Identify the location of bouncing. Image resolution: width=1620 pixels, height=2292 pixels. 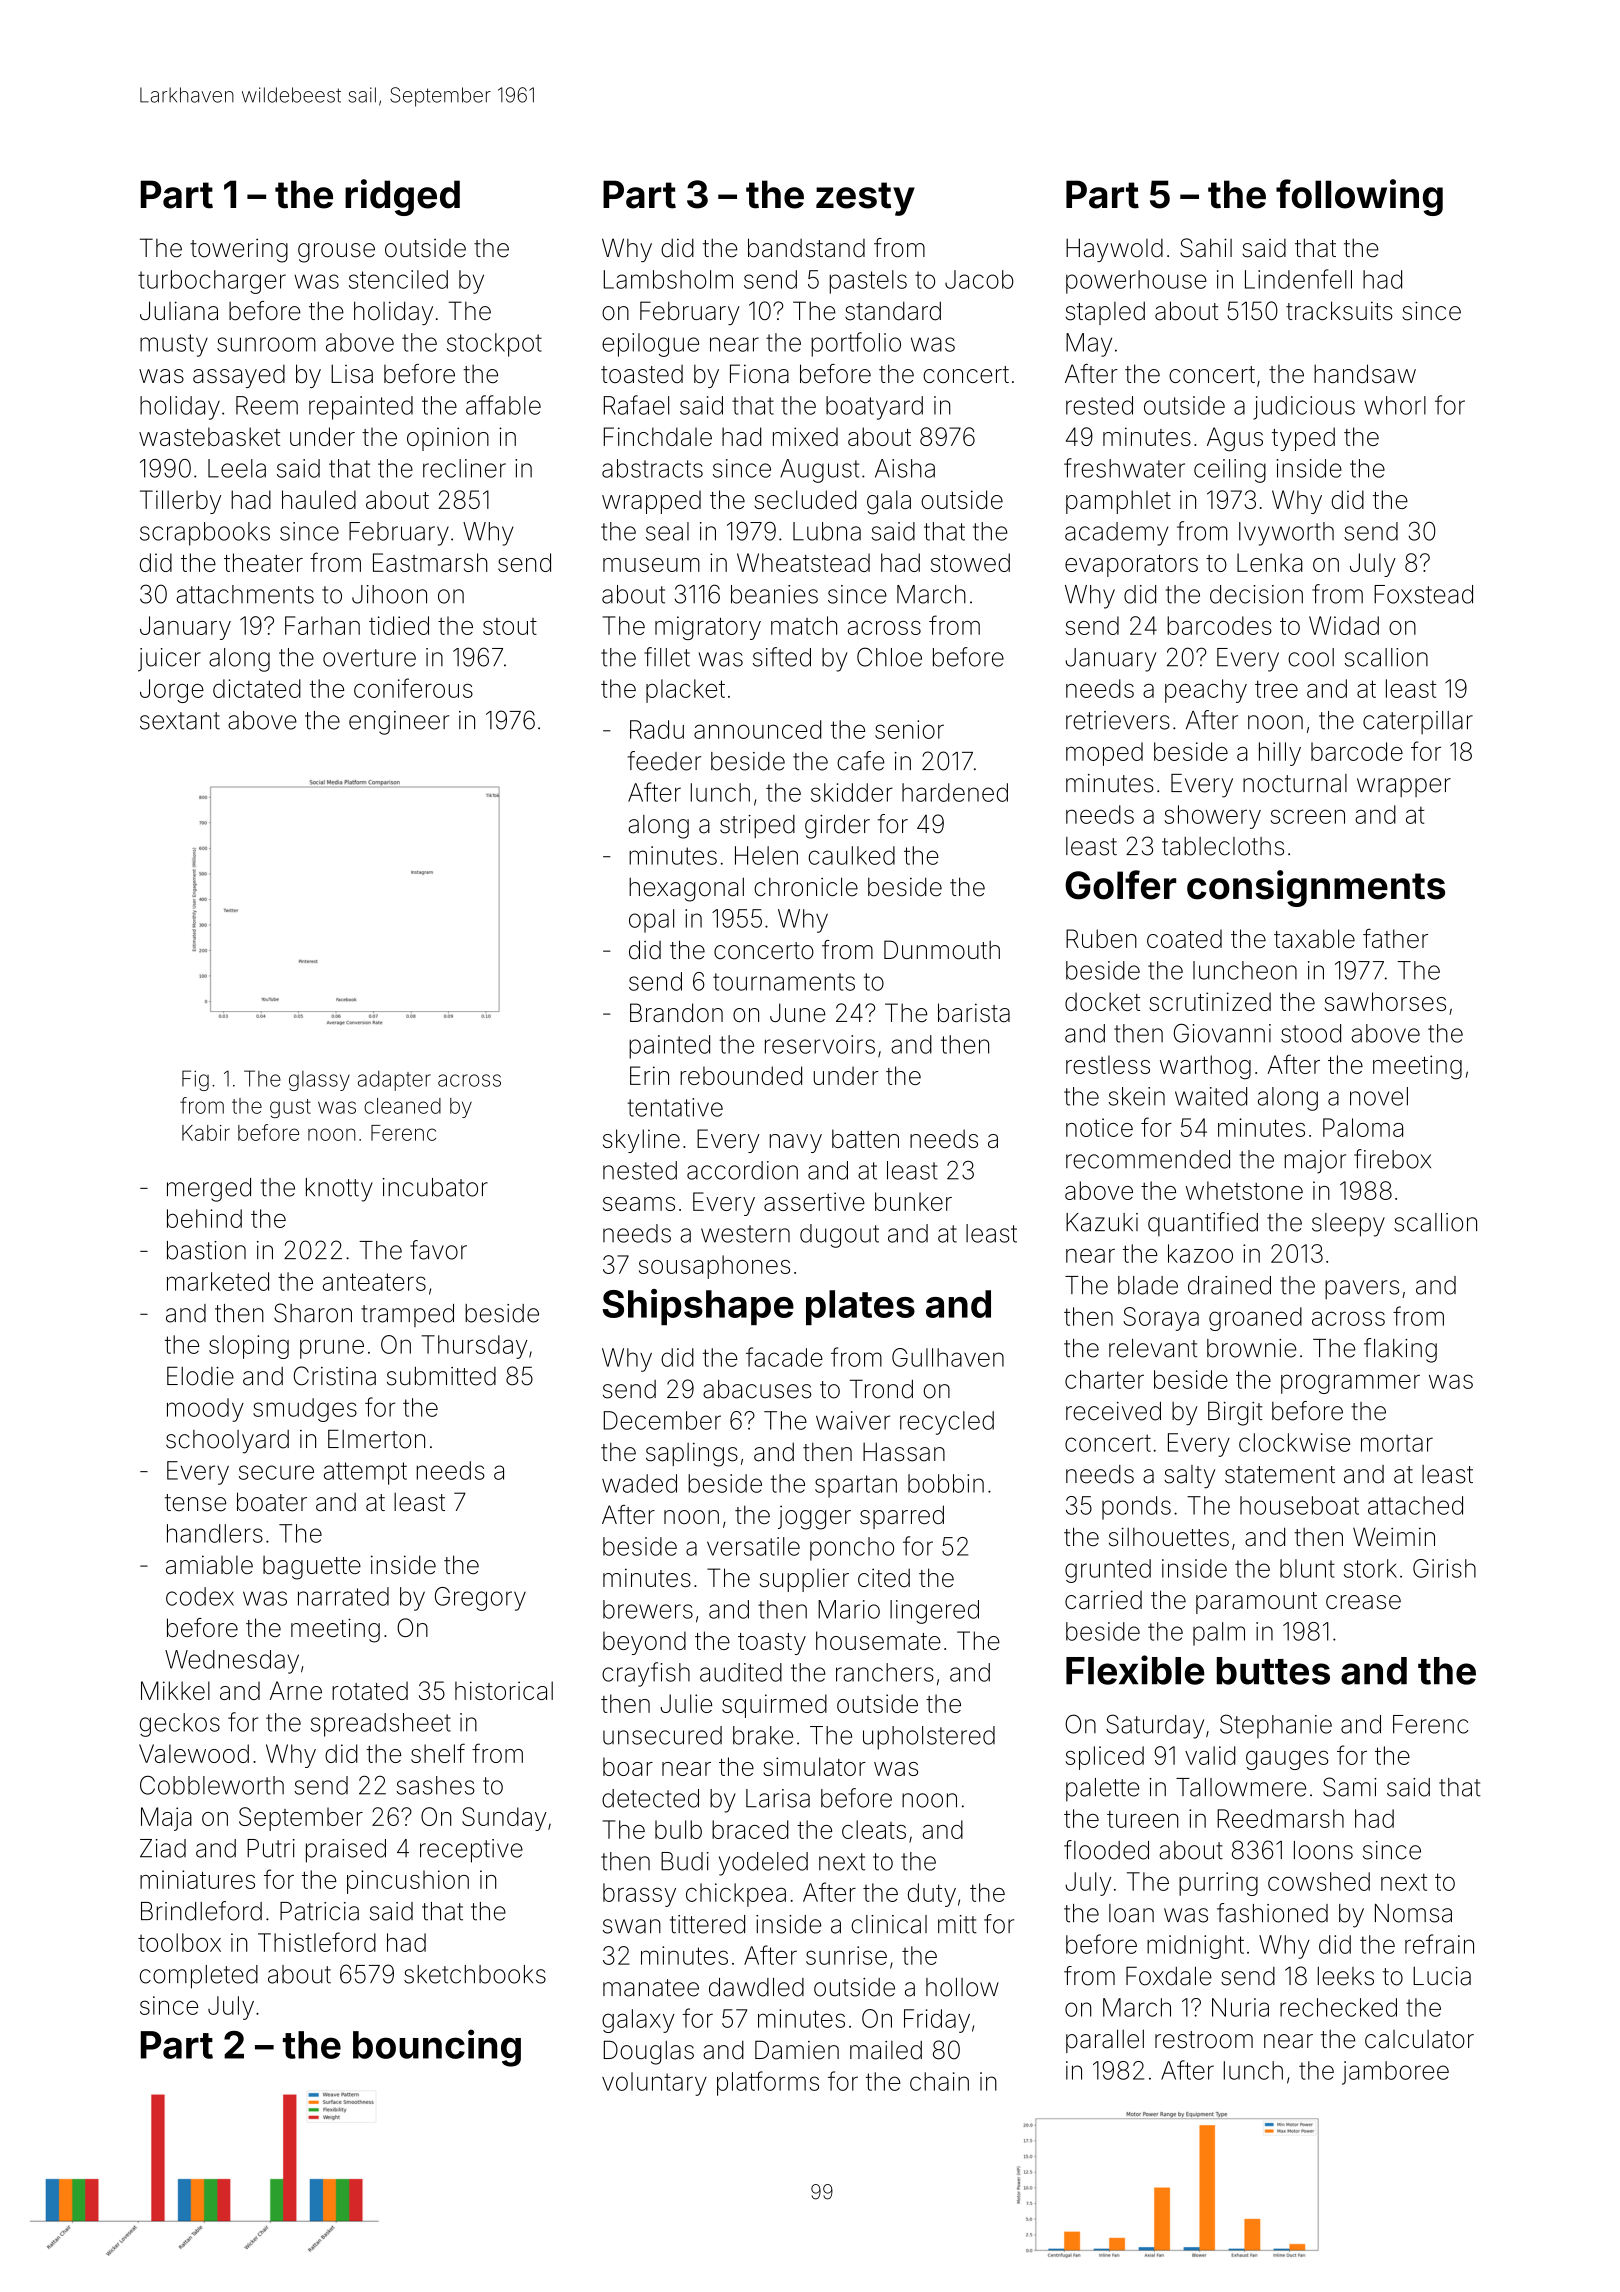
(437, 2048).
